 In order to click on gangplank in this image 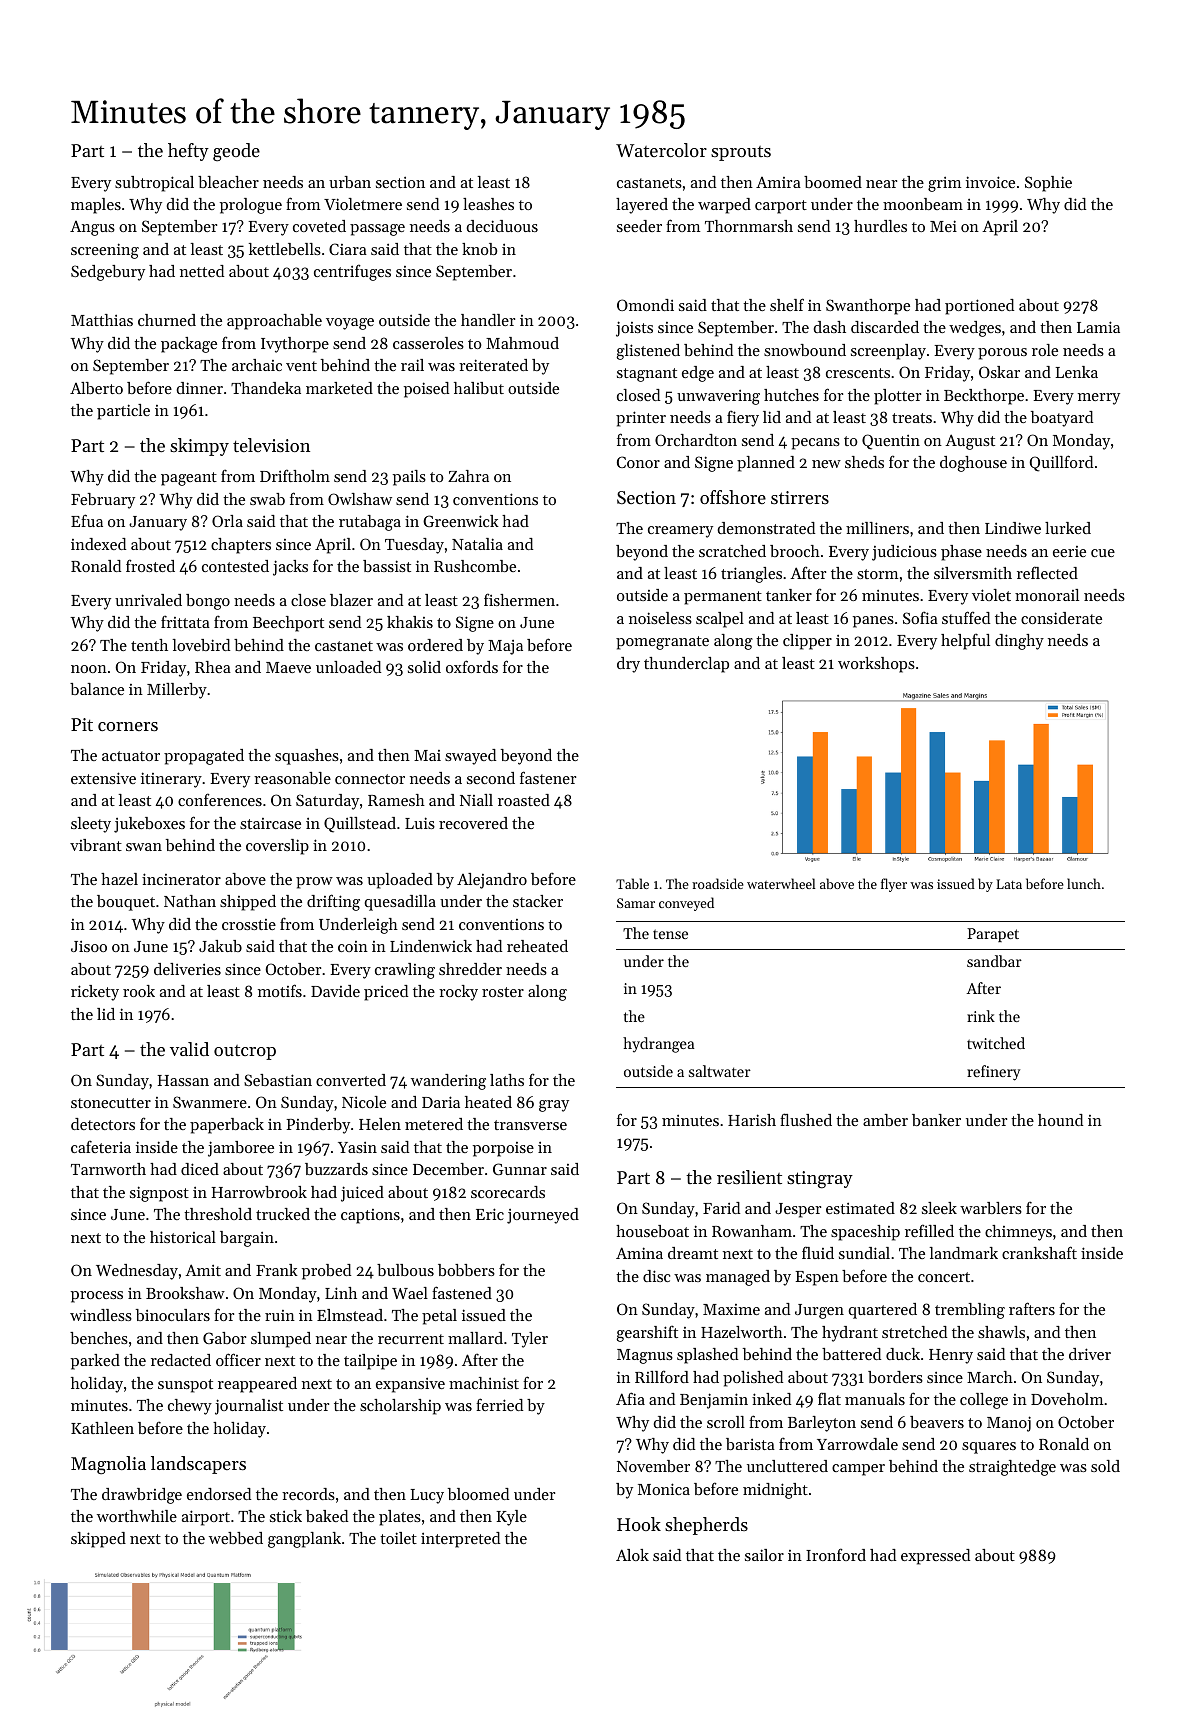, I will do `click(304, 1540)`.
